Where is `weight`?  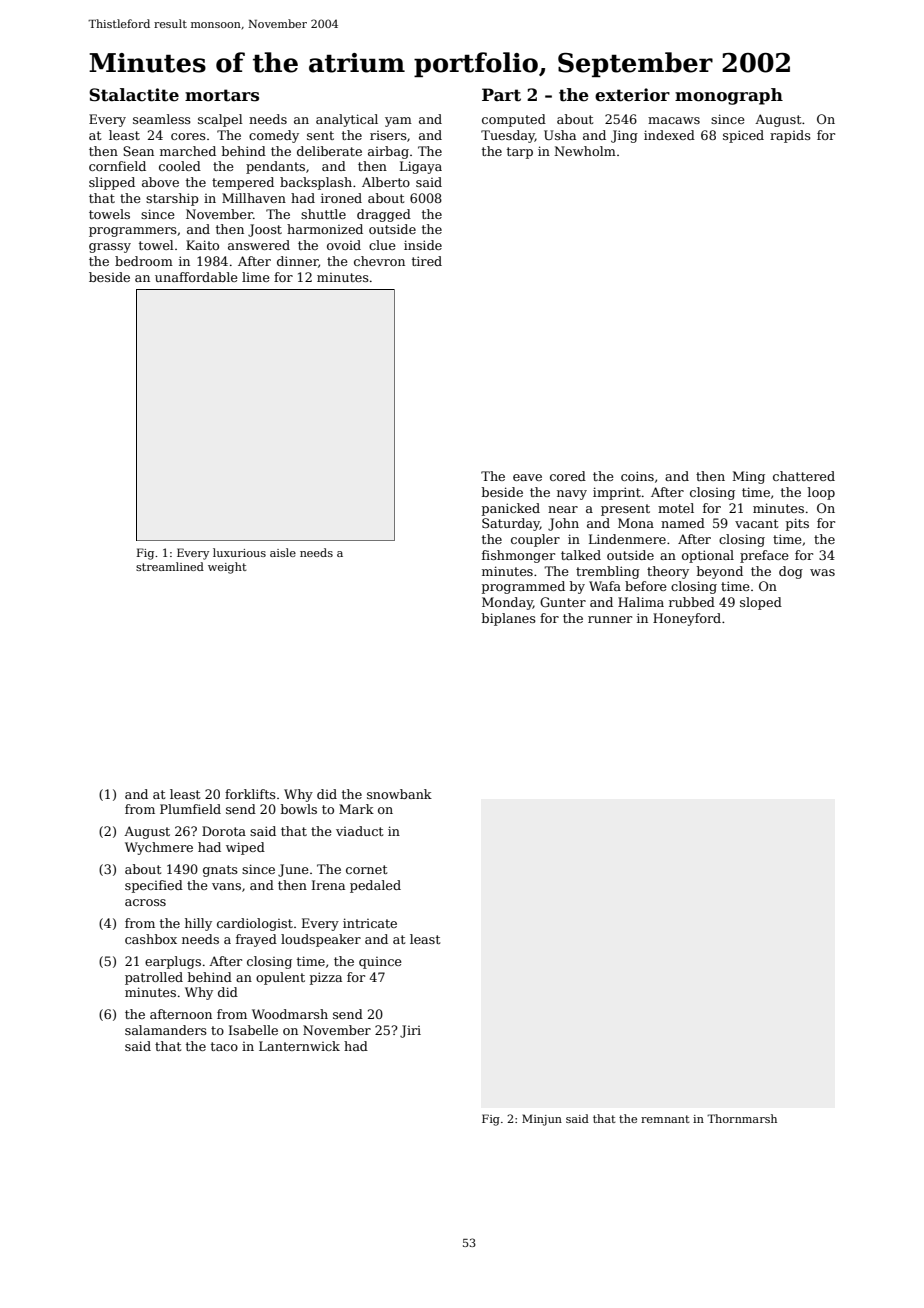
weight is located at coordinates (227, 568).
